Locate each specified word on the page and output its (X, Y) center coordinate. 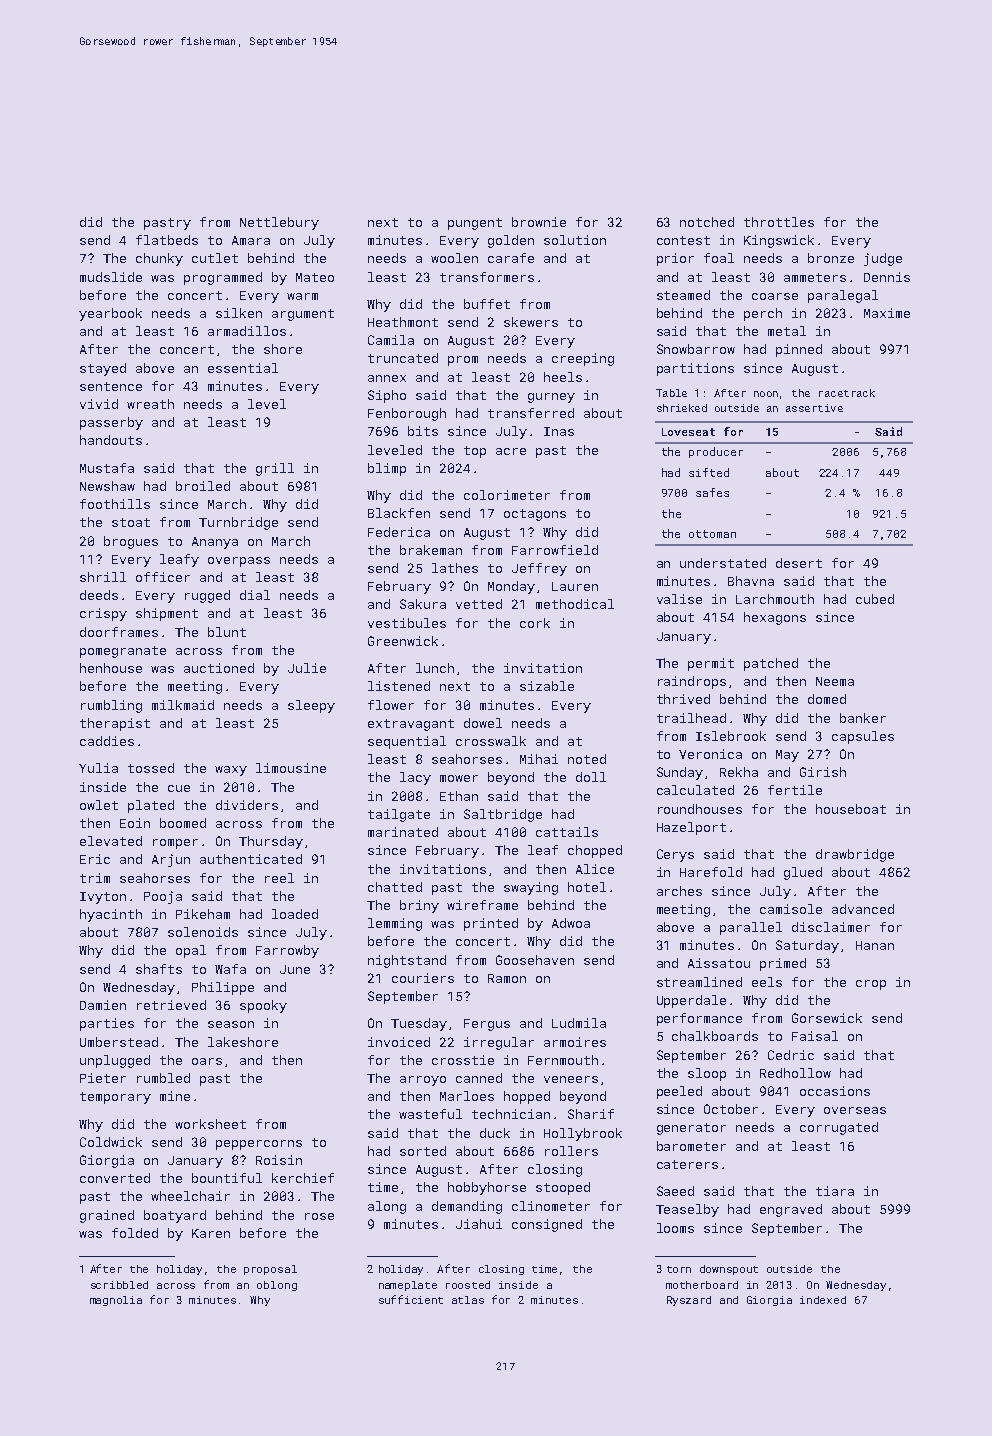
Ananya (215, 543)
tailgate (399, 815)
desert (799, 563)
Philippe (223, 988)
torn (679, 1269)
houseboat (851, 809)
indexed (823, 1300)
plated (151, 806)
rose (319, 1216)
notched (707, 222)
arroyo (423, 1081)
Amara (251, 240)
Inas (559, 431)
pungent (475, 224)
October (731, 1109)
